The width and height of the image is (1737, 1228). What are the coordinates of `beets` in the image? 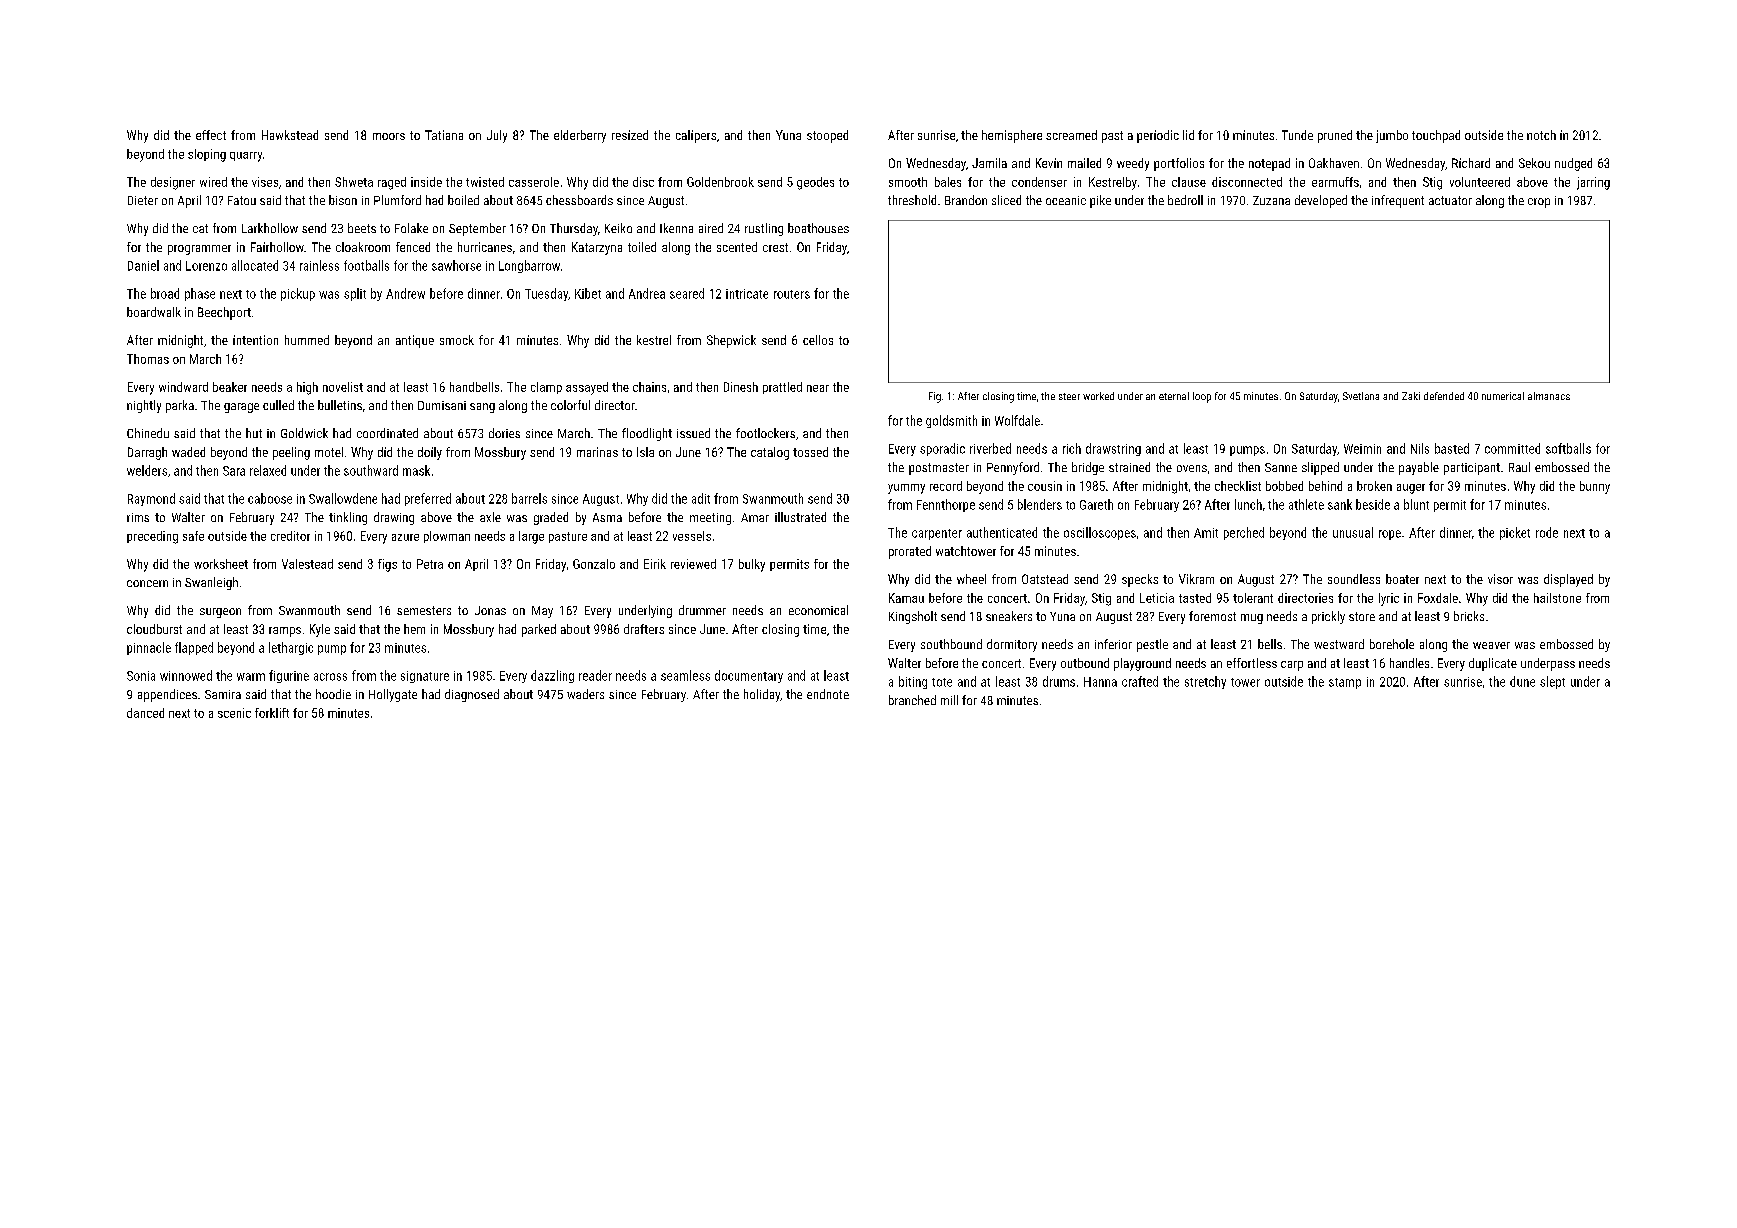 It's located at (362, 228).
